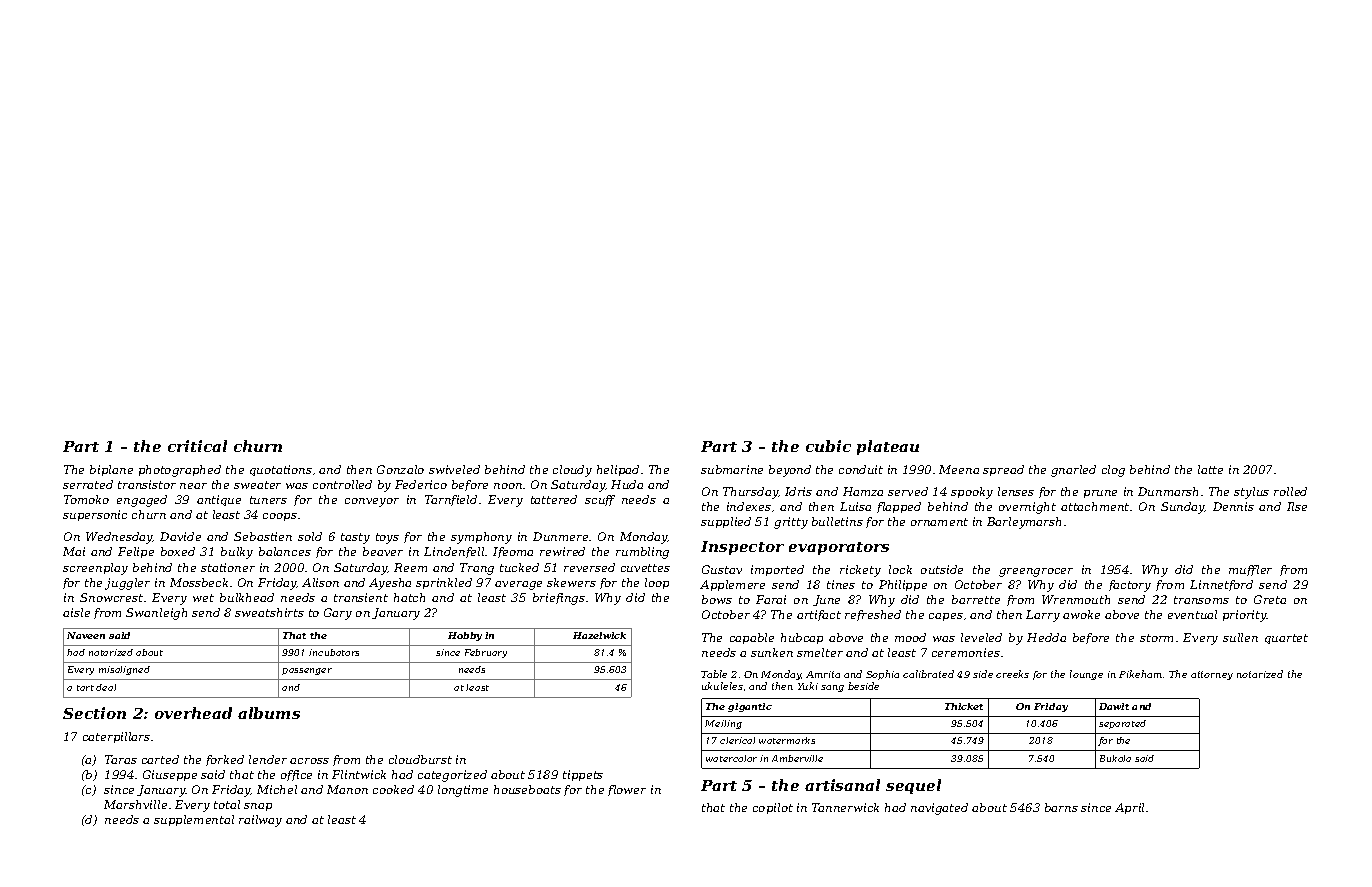  I want to click on indexes, so click(749, 506).
